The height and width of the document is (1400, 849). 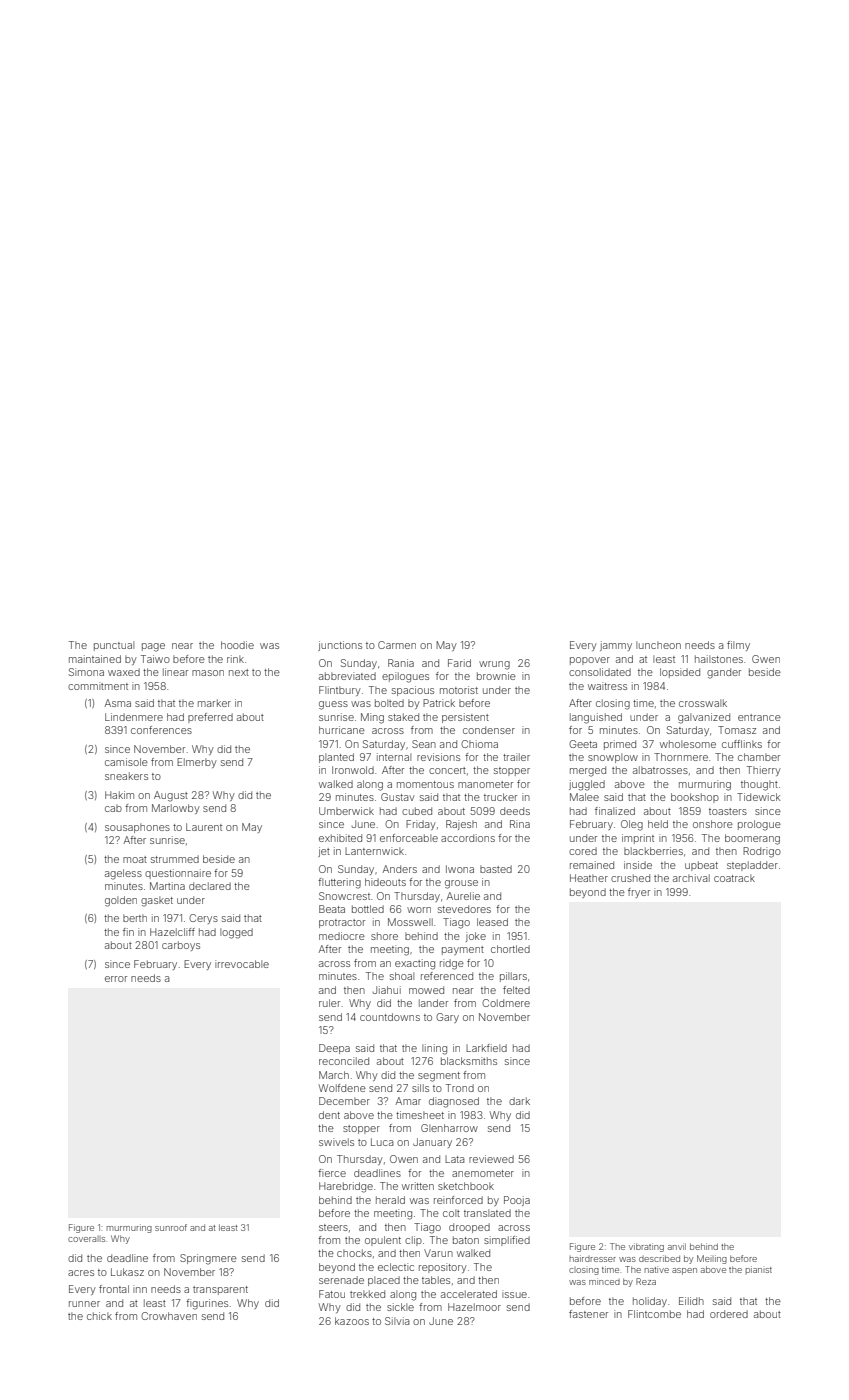 What do you see at coordinates (207, 1304) in the document?
I see `figurines` at bounding box center [207, 1304].
